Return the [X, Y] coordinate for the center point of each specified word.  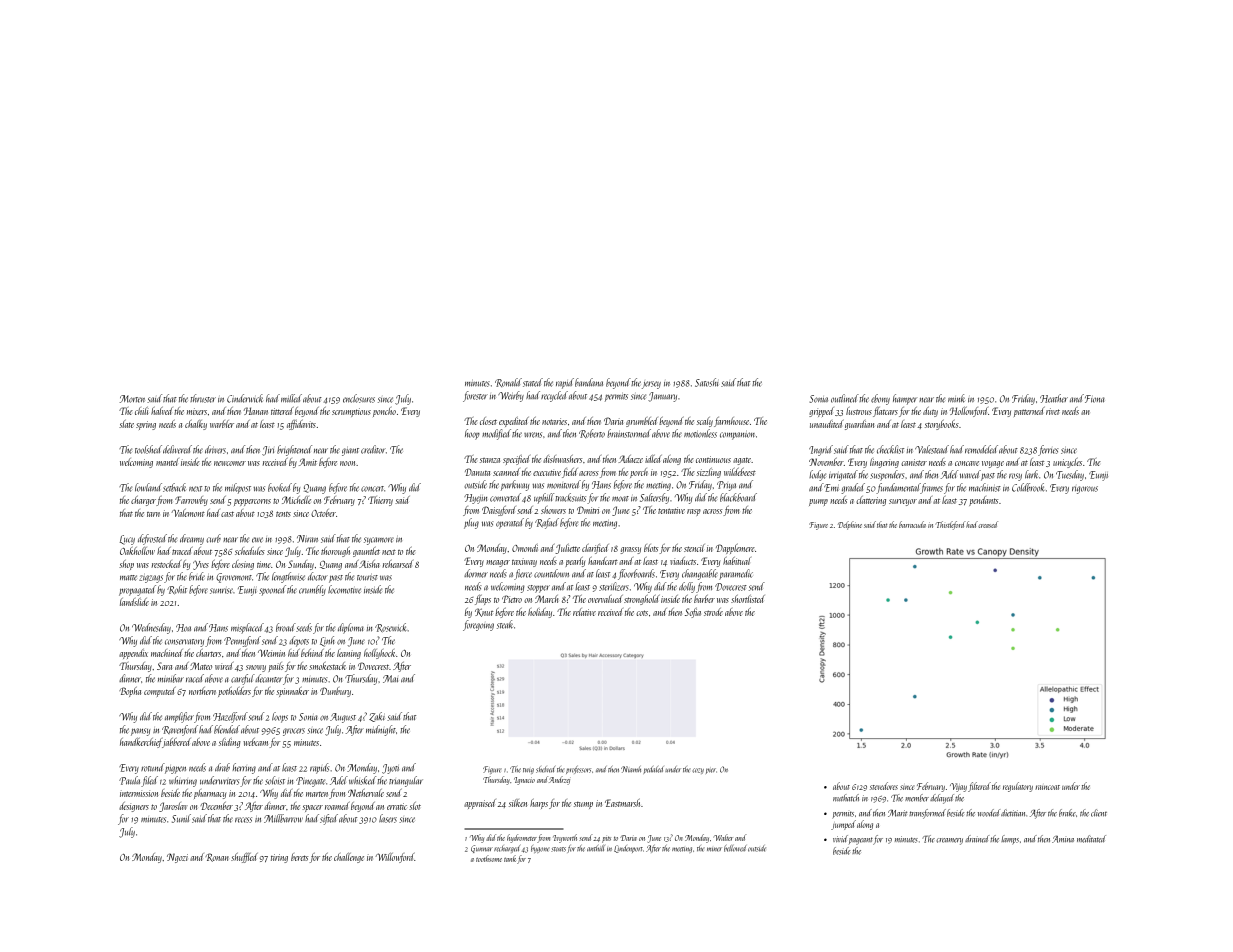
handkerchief [141, 743]
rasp [694, 512]
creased [988, 524]
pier [711, 771]
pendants [983, 501]
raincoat [1047, 787]
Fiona [1095, 399]
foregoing [478, 625]
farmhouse [731, 422]
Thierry [380, 501]
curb [213, 538]
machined [167, 653]
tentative [671, 510]
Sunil [181, 818]
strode [713, 612]
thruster [203, 398]
